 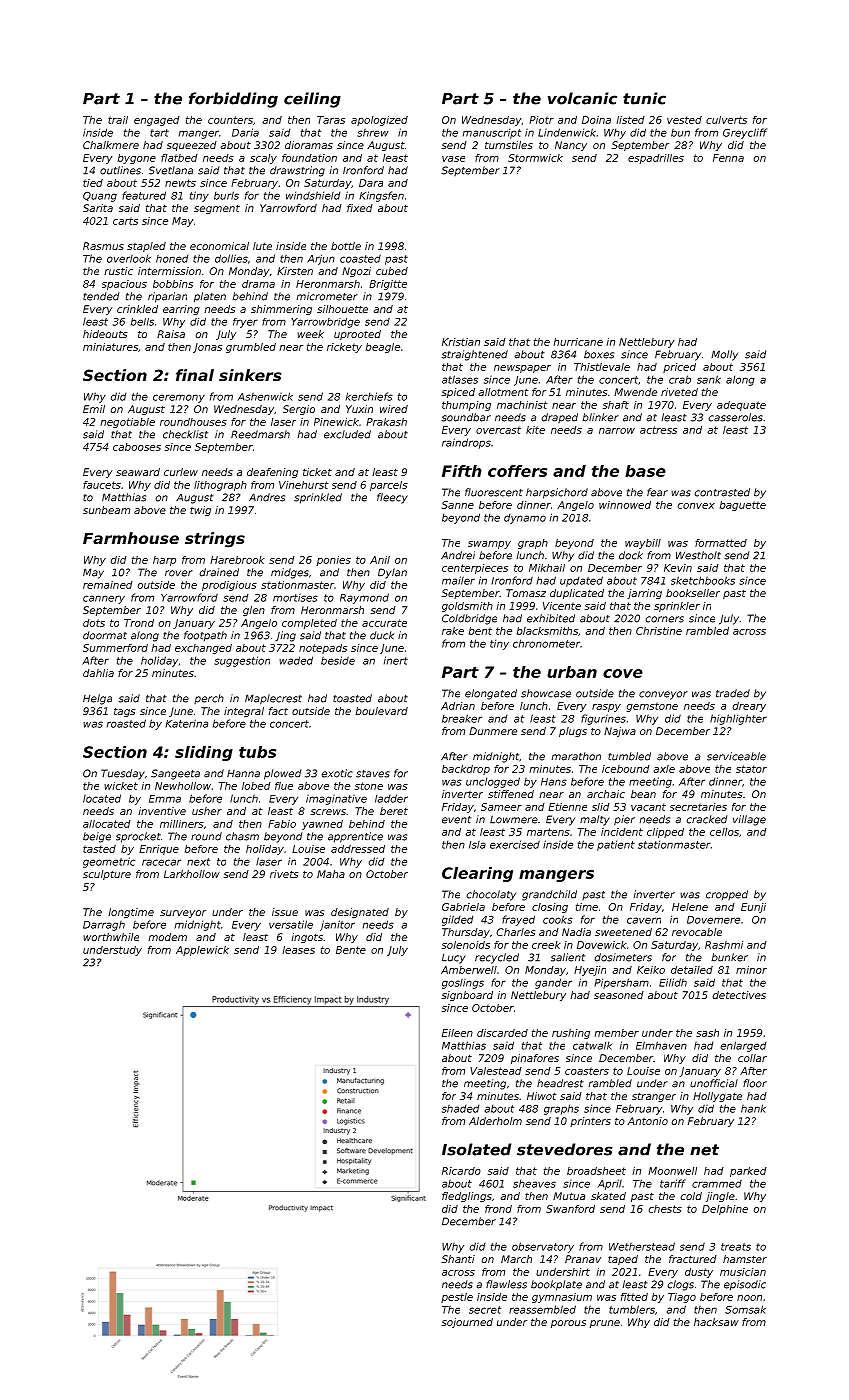 I want to click on plugs, so click(x=573, y=732).
